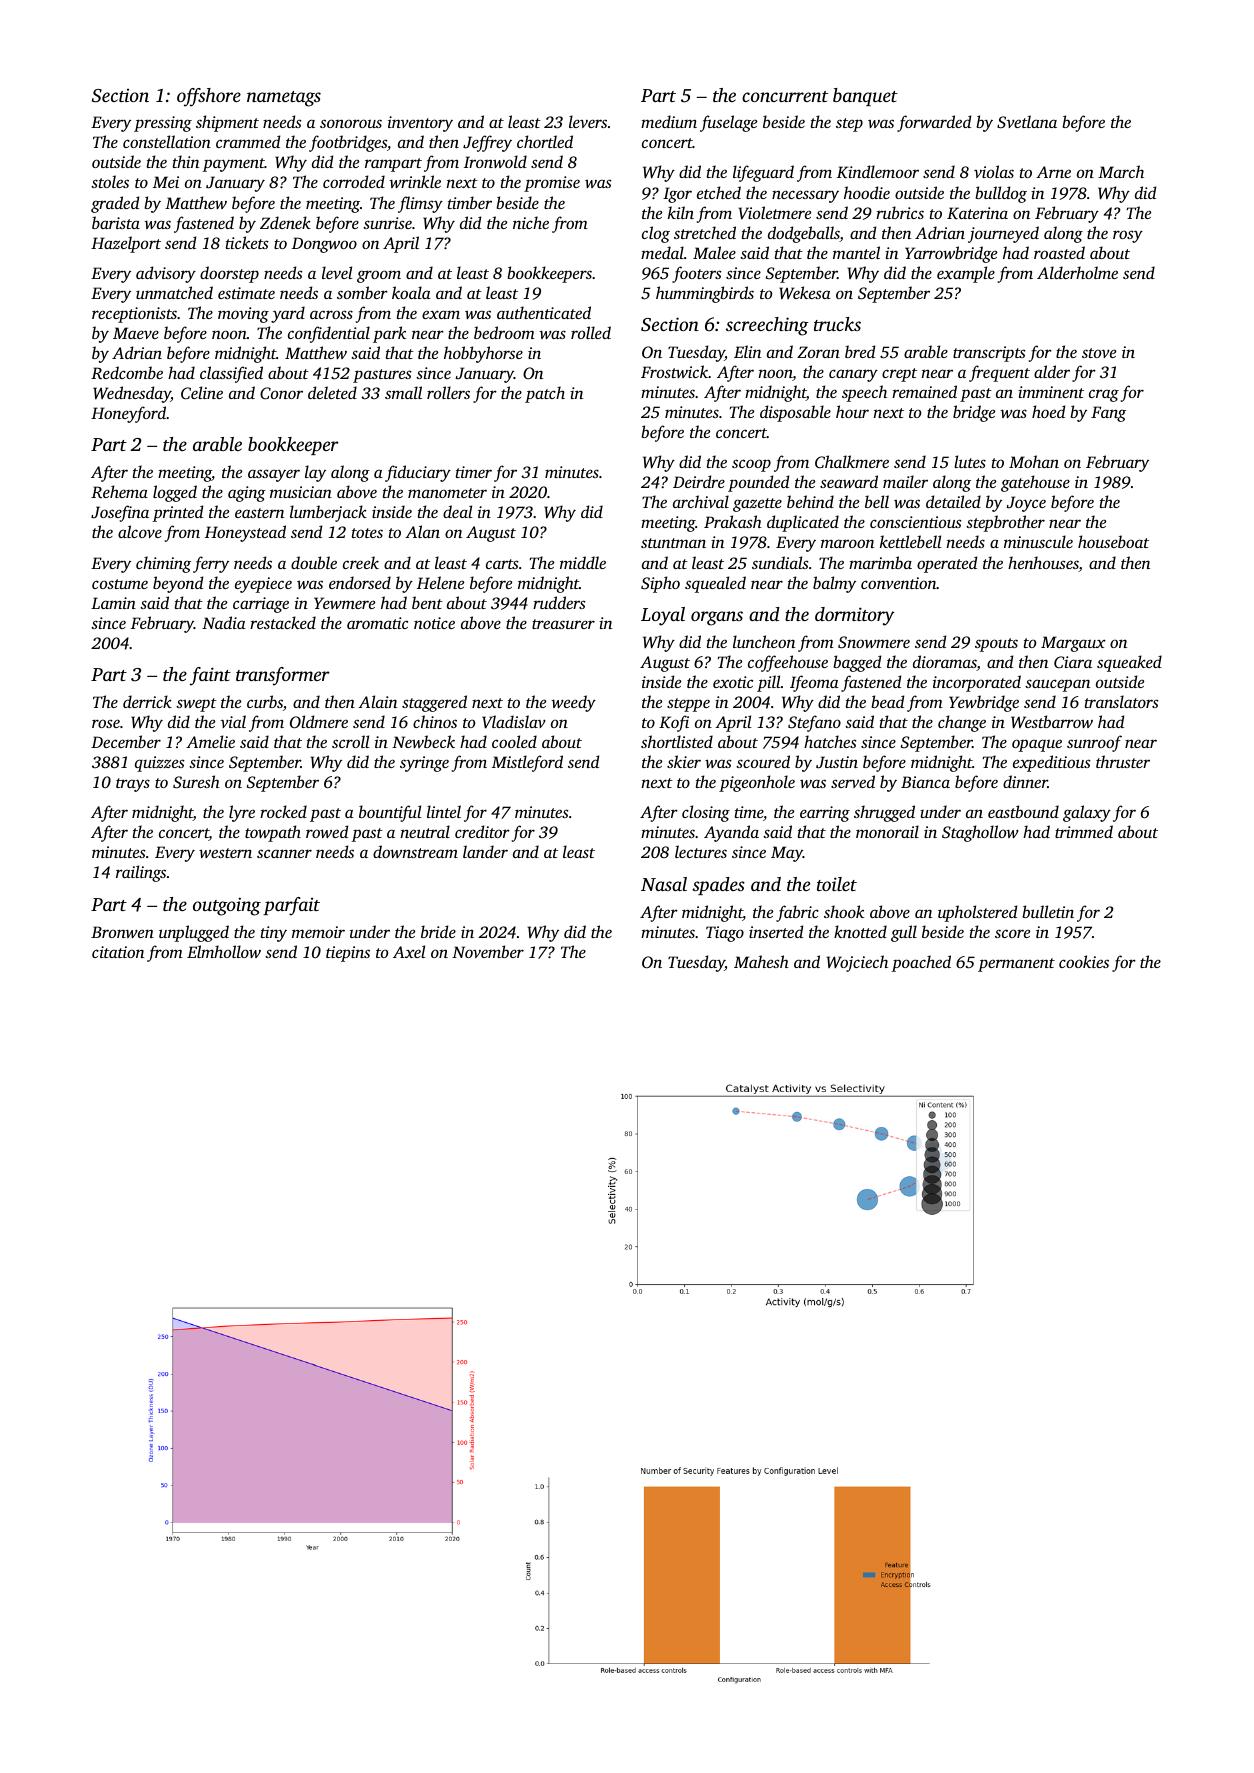 The image size is (1254, 1773). What do you see at coordinates (116, 222) in the page?
I see `barista` at bounding box center [116, 222].
